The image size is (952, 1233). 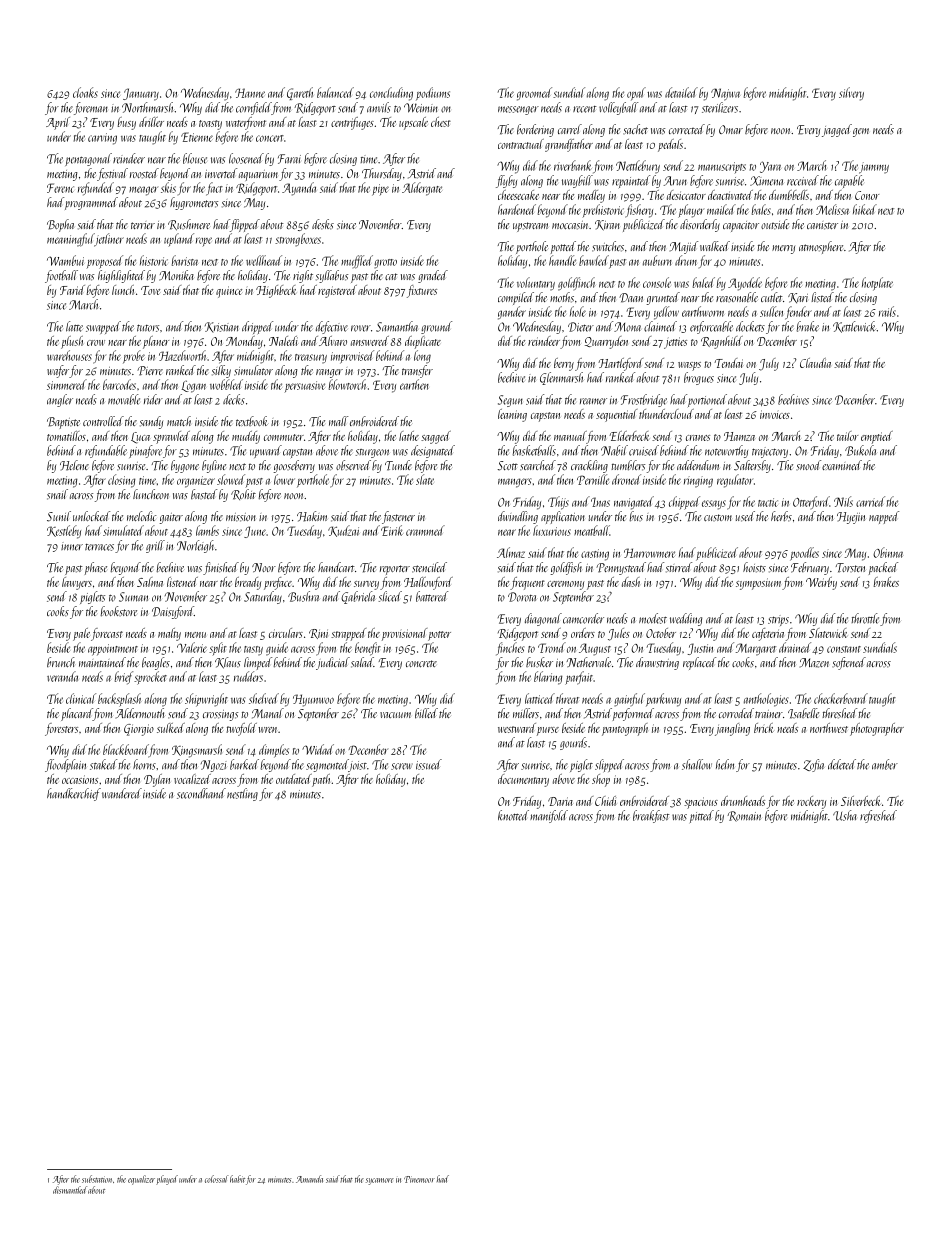 What do you see at coordinates (614, 450) in the page?
I see `Nabil` at bounding box center [614, 450].
